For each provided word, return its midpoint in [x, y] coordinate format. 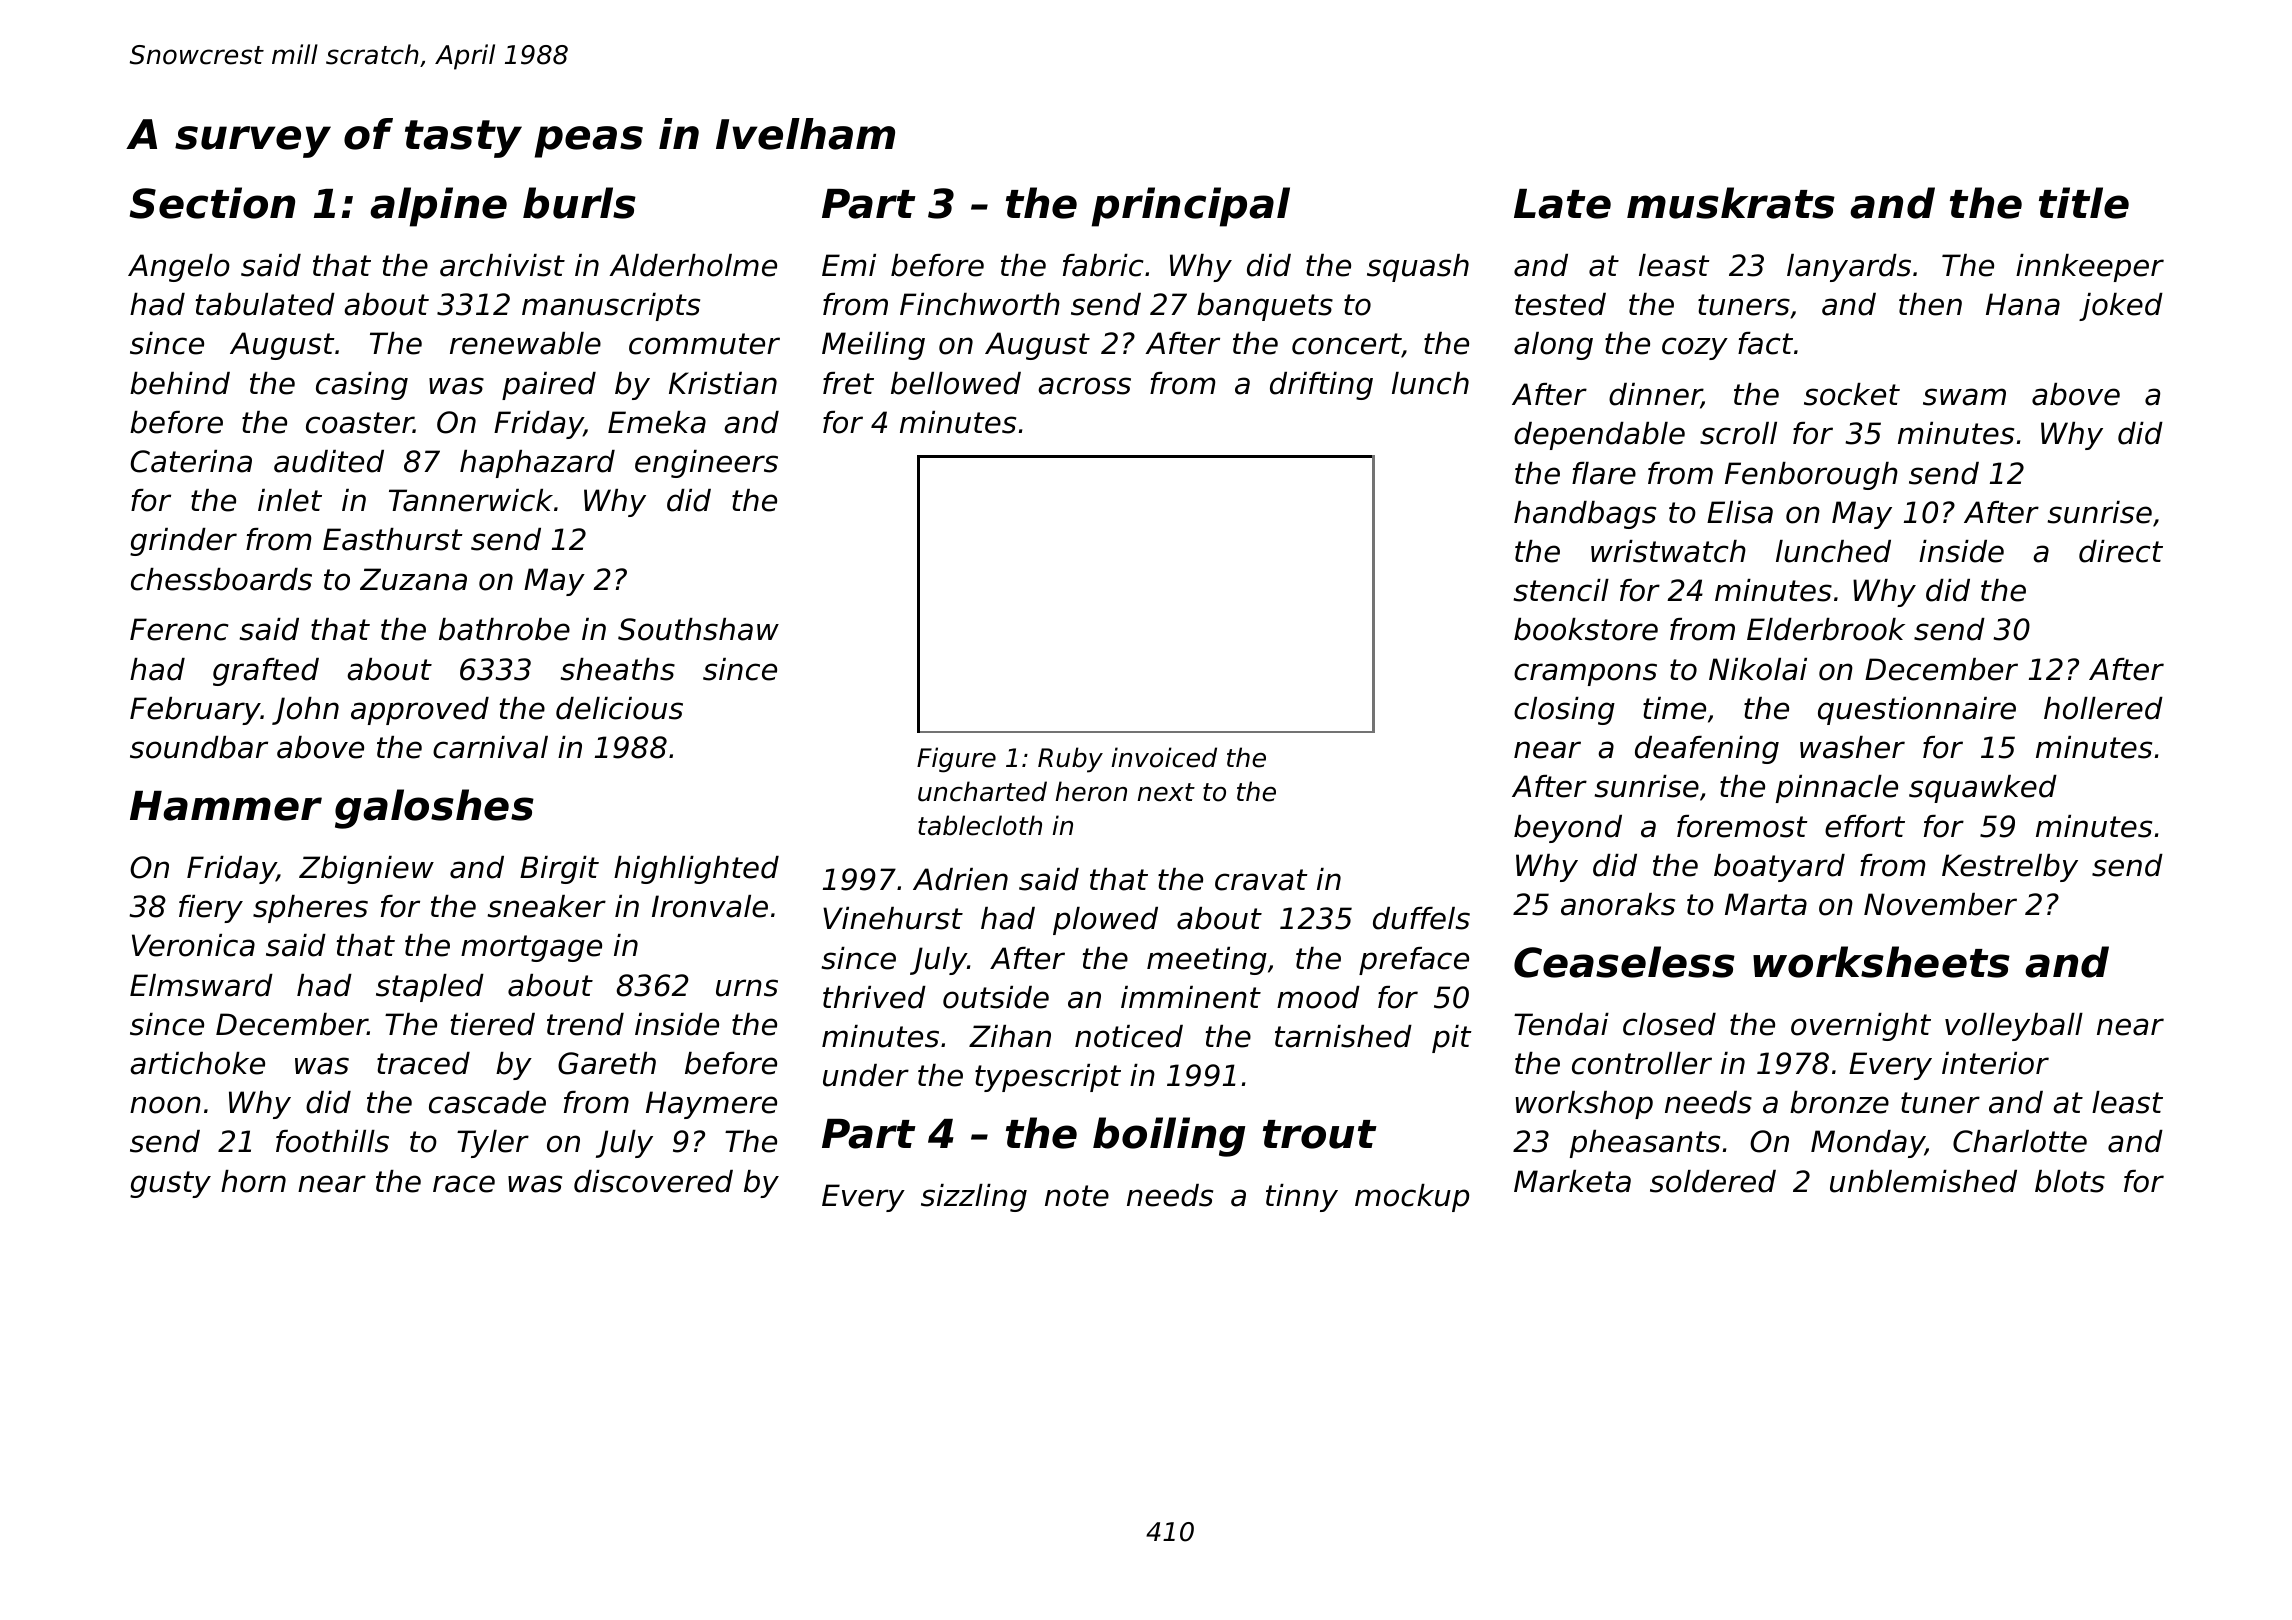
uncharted [982, 791]
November [1940, 904]
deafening [1707, 750]
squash [1418, 268]
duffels [1421, 918]
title [2084, 203]
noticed [1129, 1036]
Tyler [493, 1144]
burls [579, 203]
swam [1964, 397]
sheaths [617, 669]
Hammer [226, 806]
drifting [1321, 386]
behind [180, 383]
